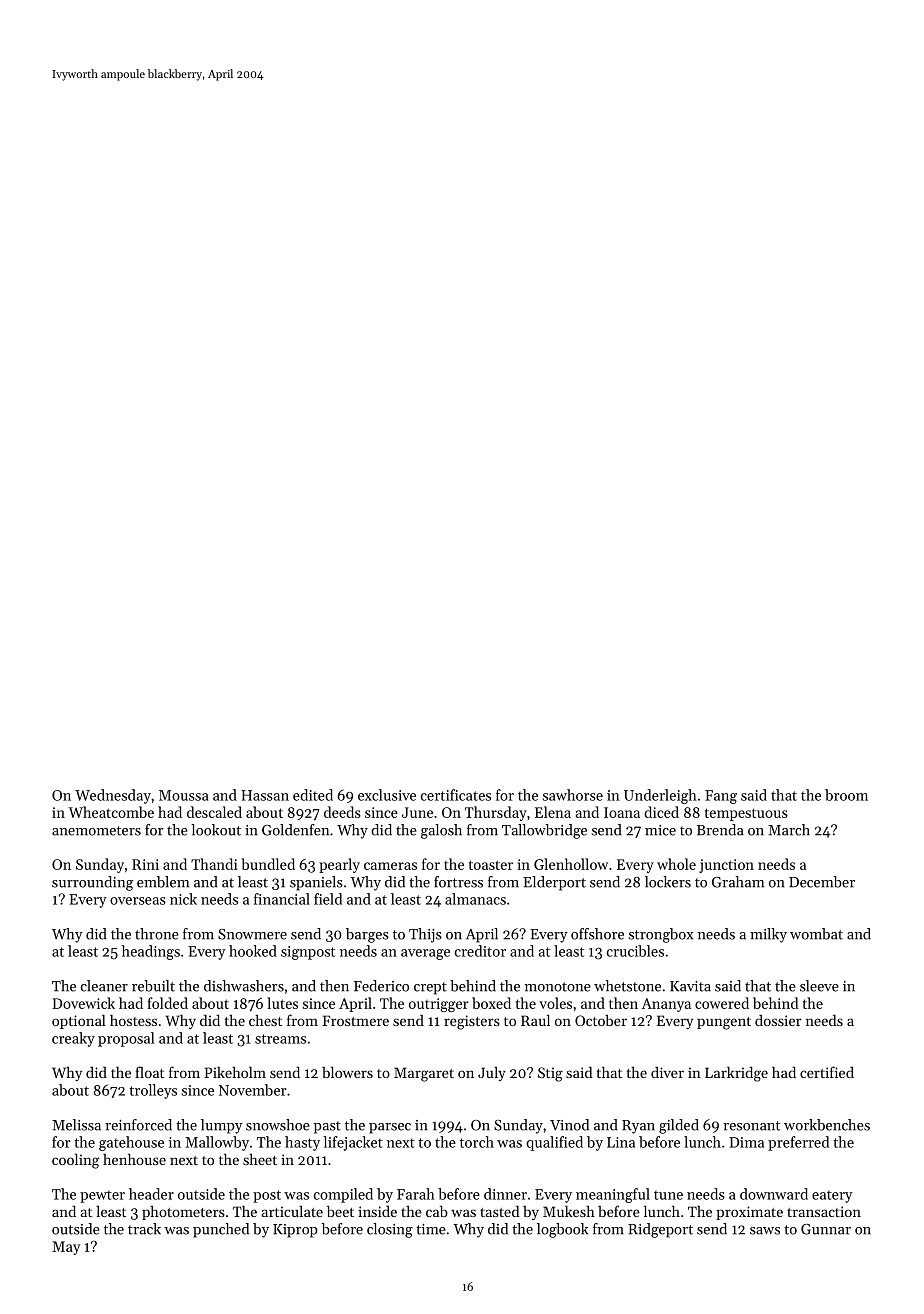 The image size is (924, 1314). I want to click on November, so click(252, 1090).
